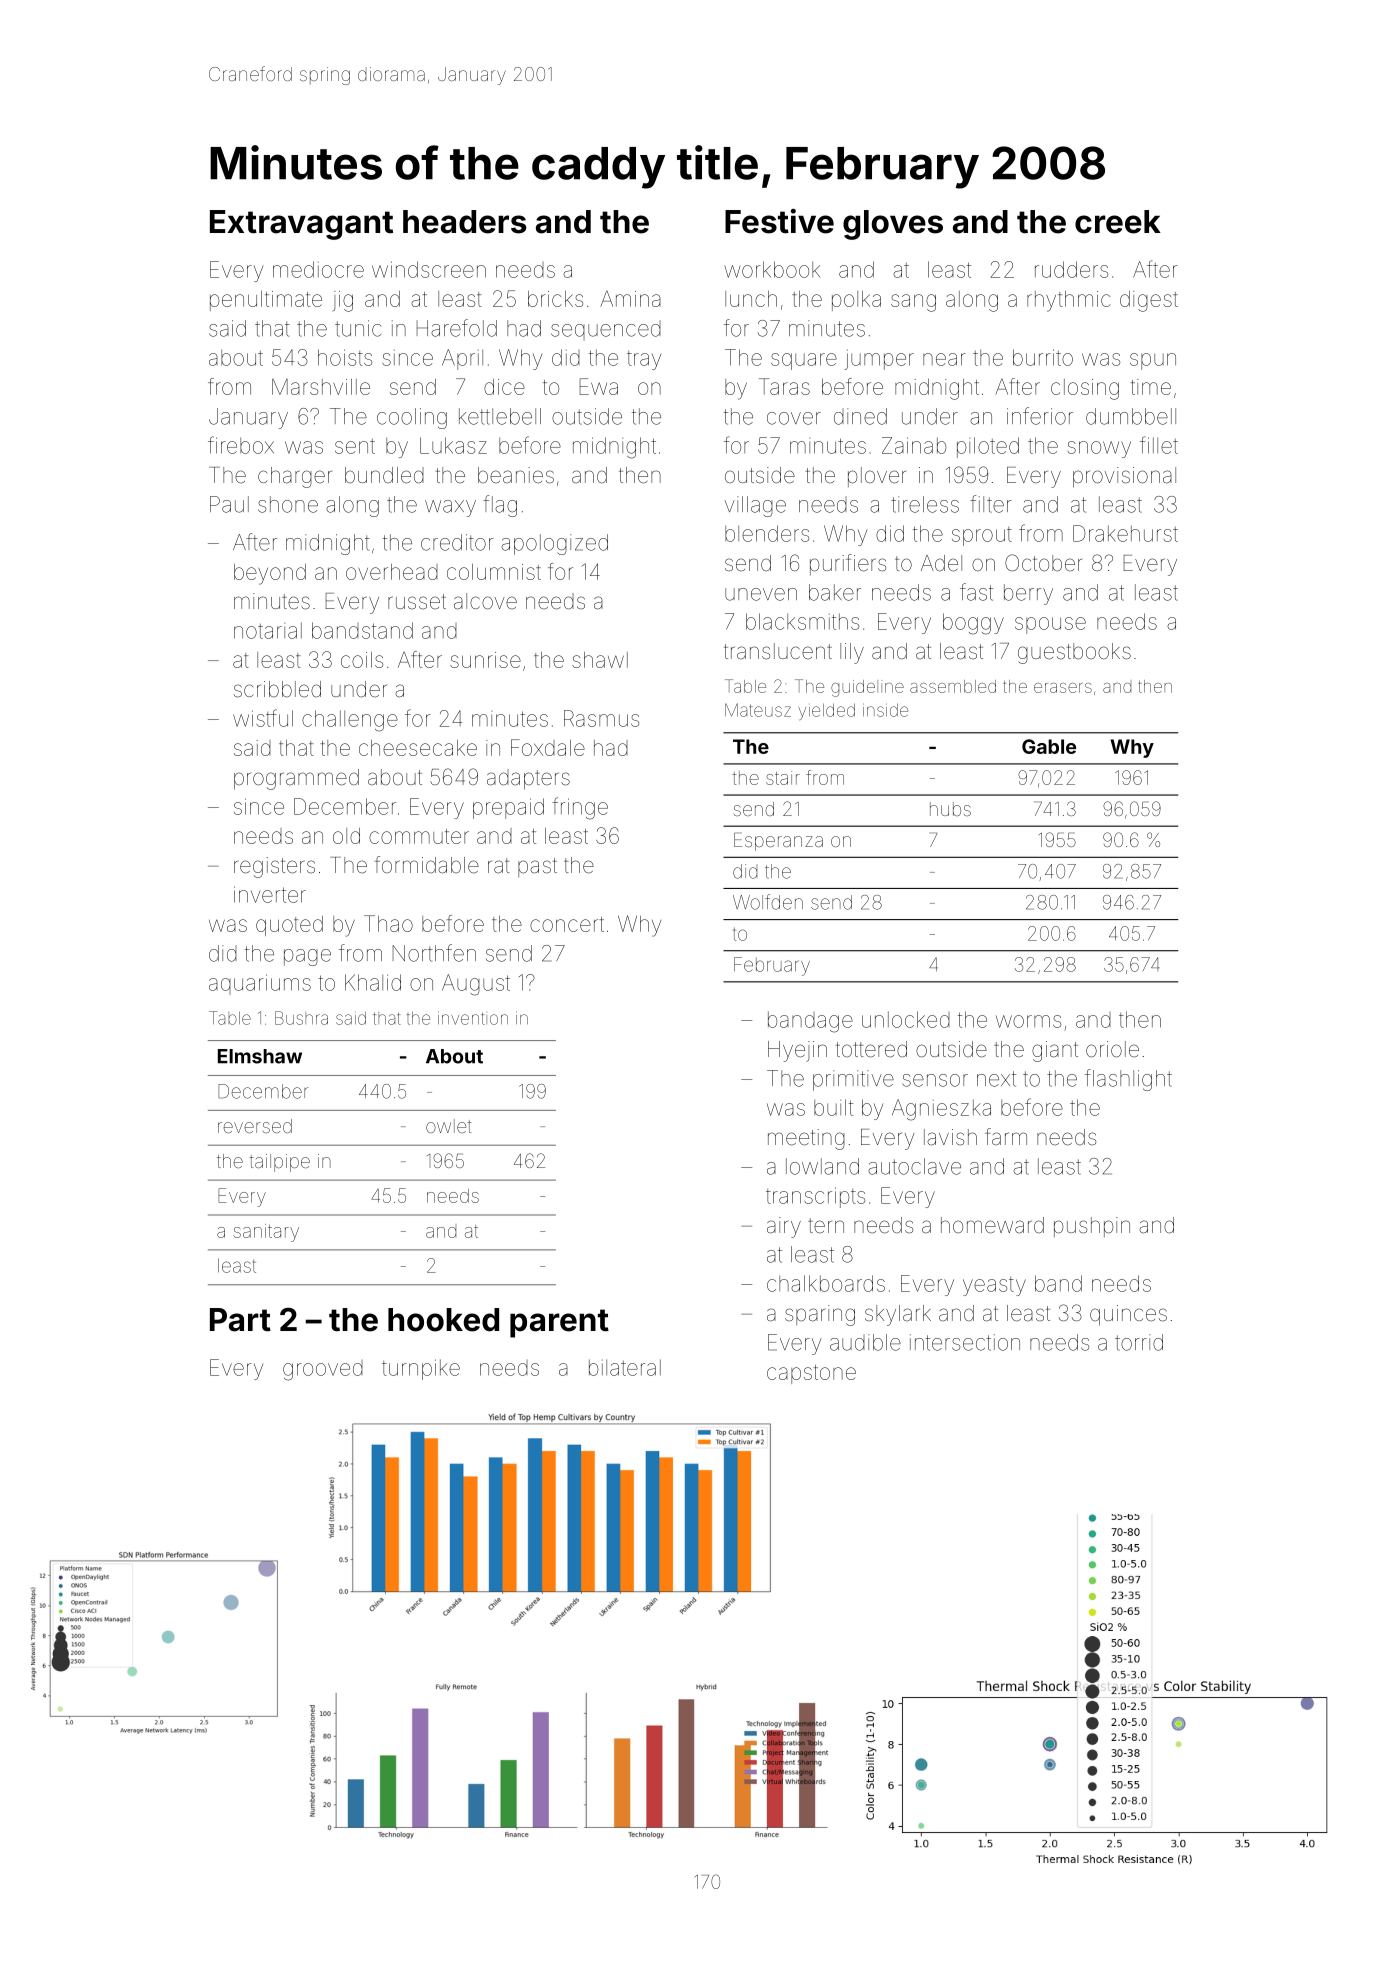 The width and height of the screenshot is (1386, 1969). I want to click on gloves, so click(893, 225).
